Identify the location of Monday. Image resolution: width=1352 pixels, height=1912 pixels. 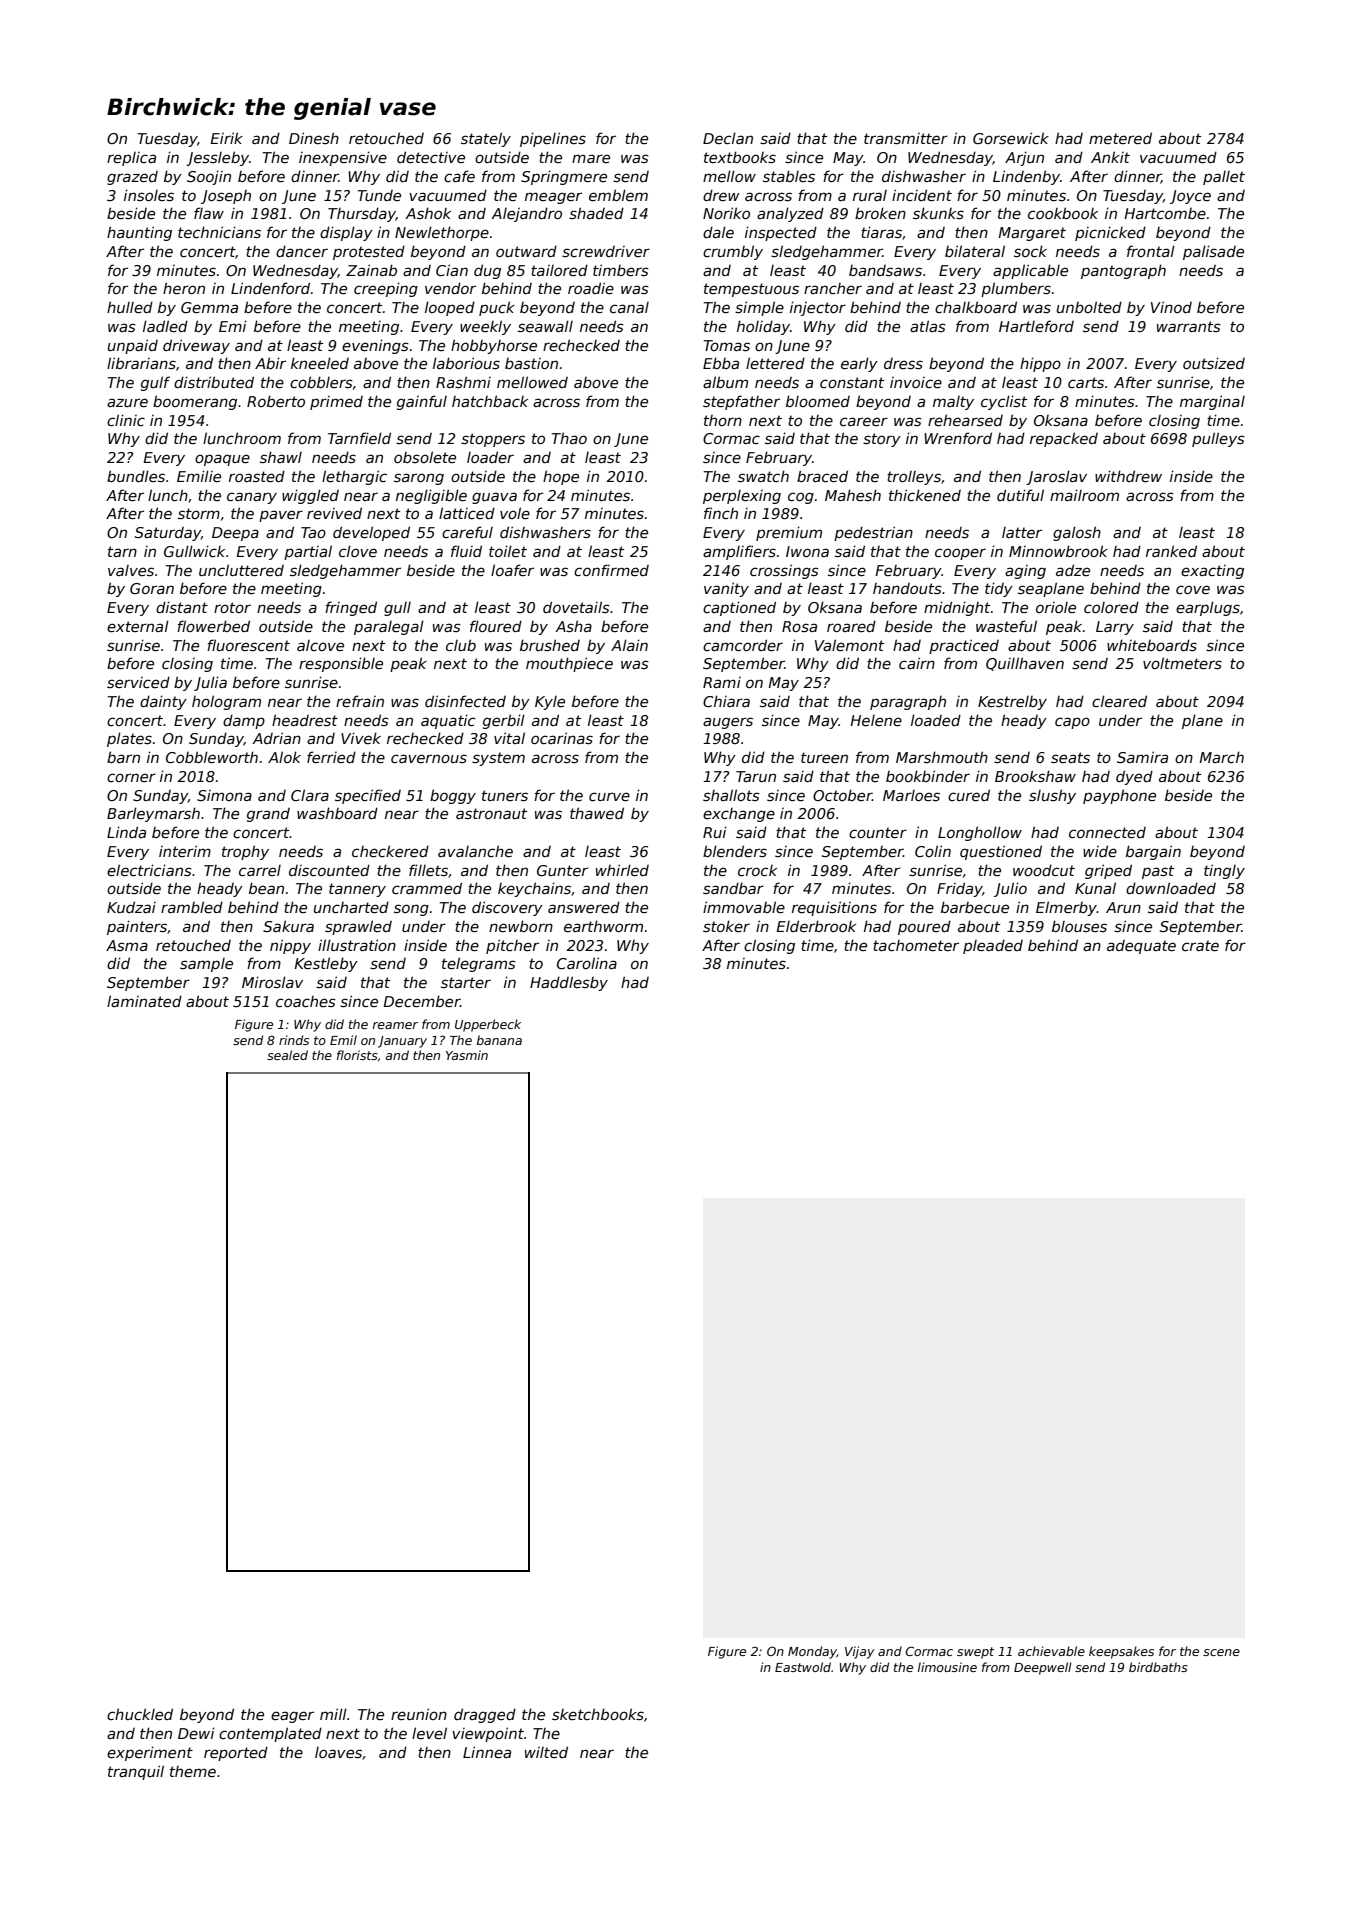
(812, 1652).
